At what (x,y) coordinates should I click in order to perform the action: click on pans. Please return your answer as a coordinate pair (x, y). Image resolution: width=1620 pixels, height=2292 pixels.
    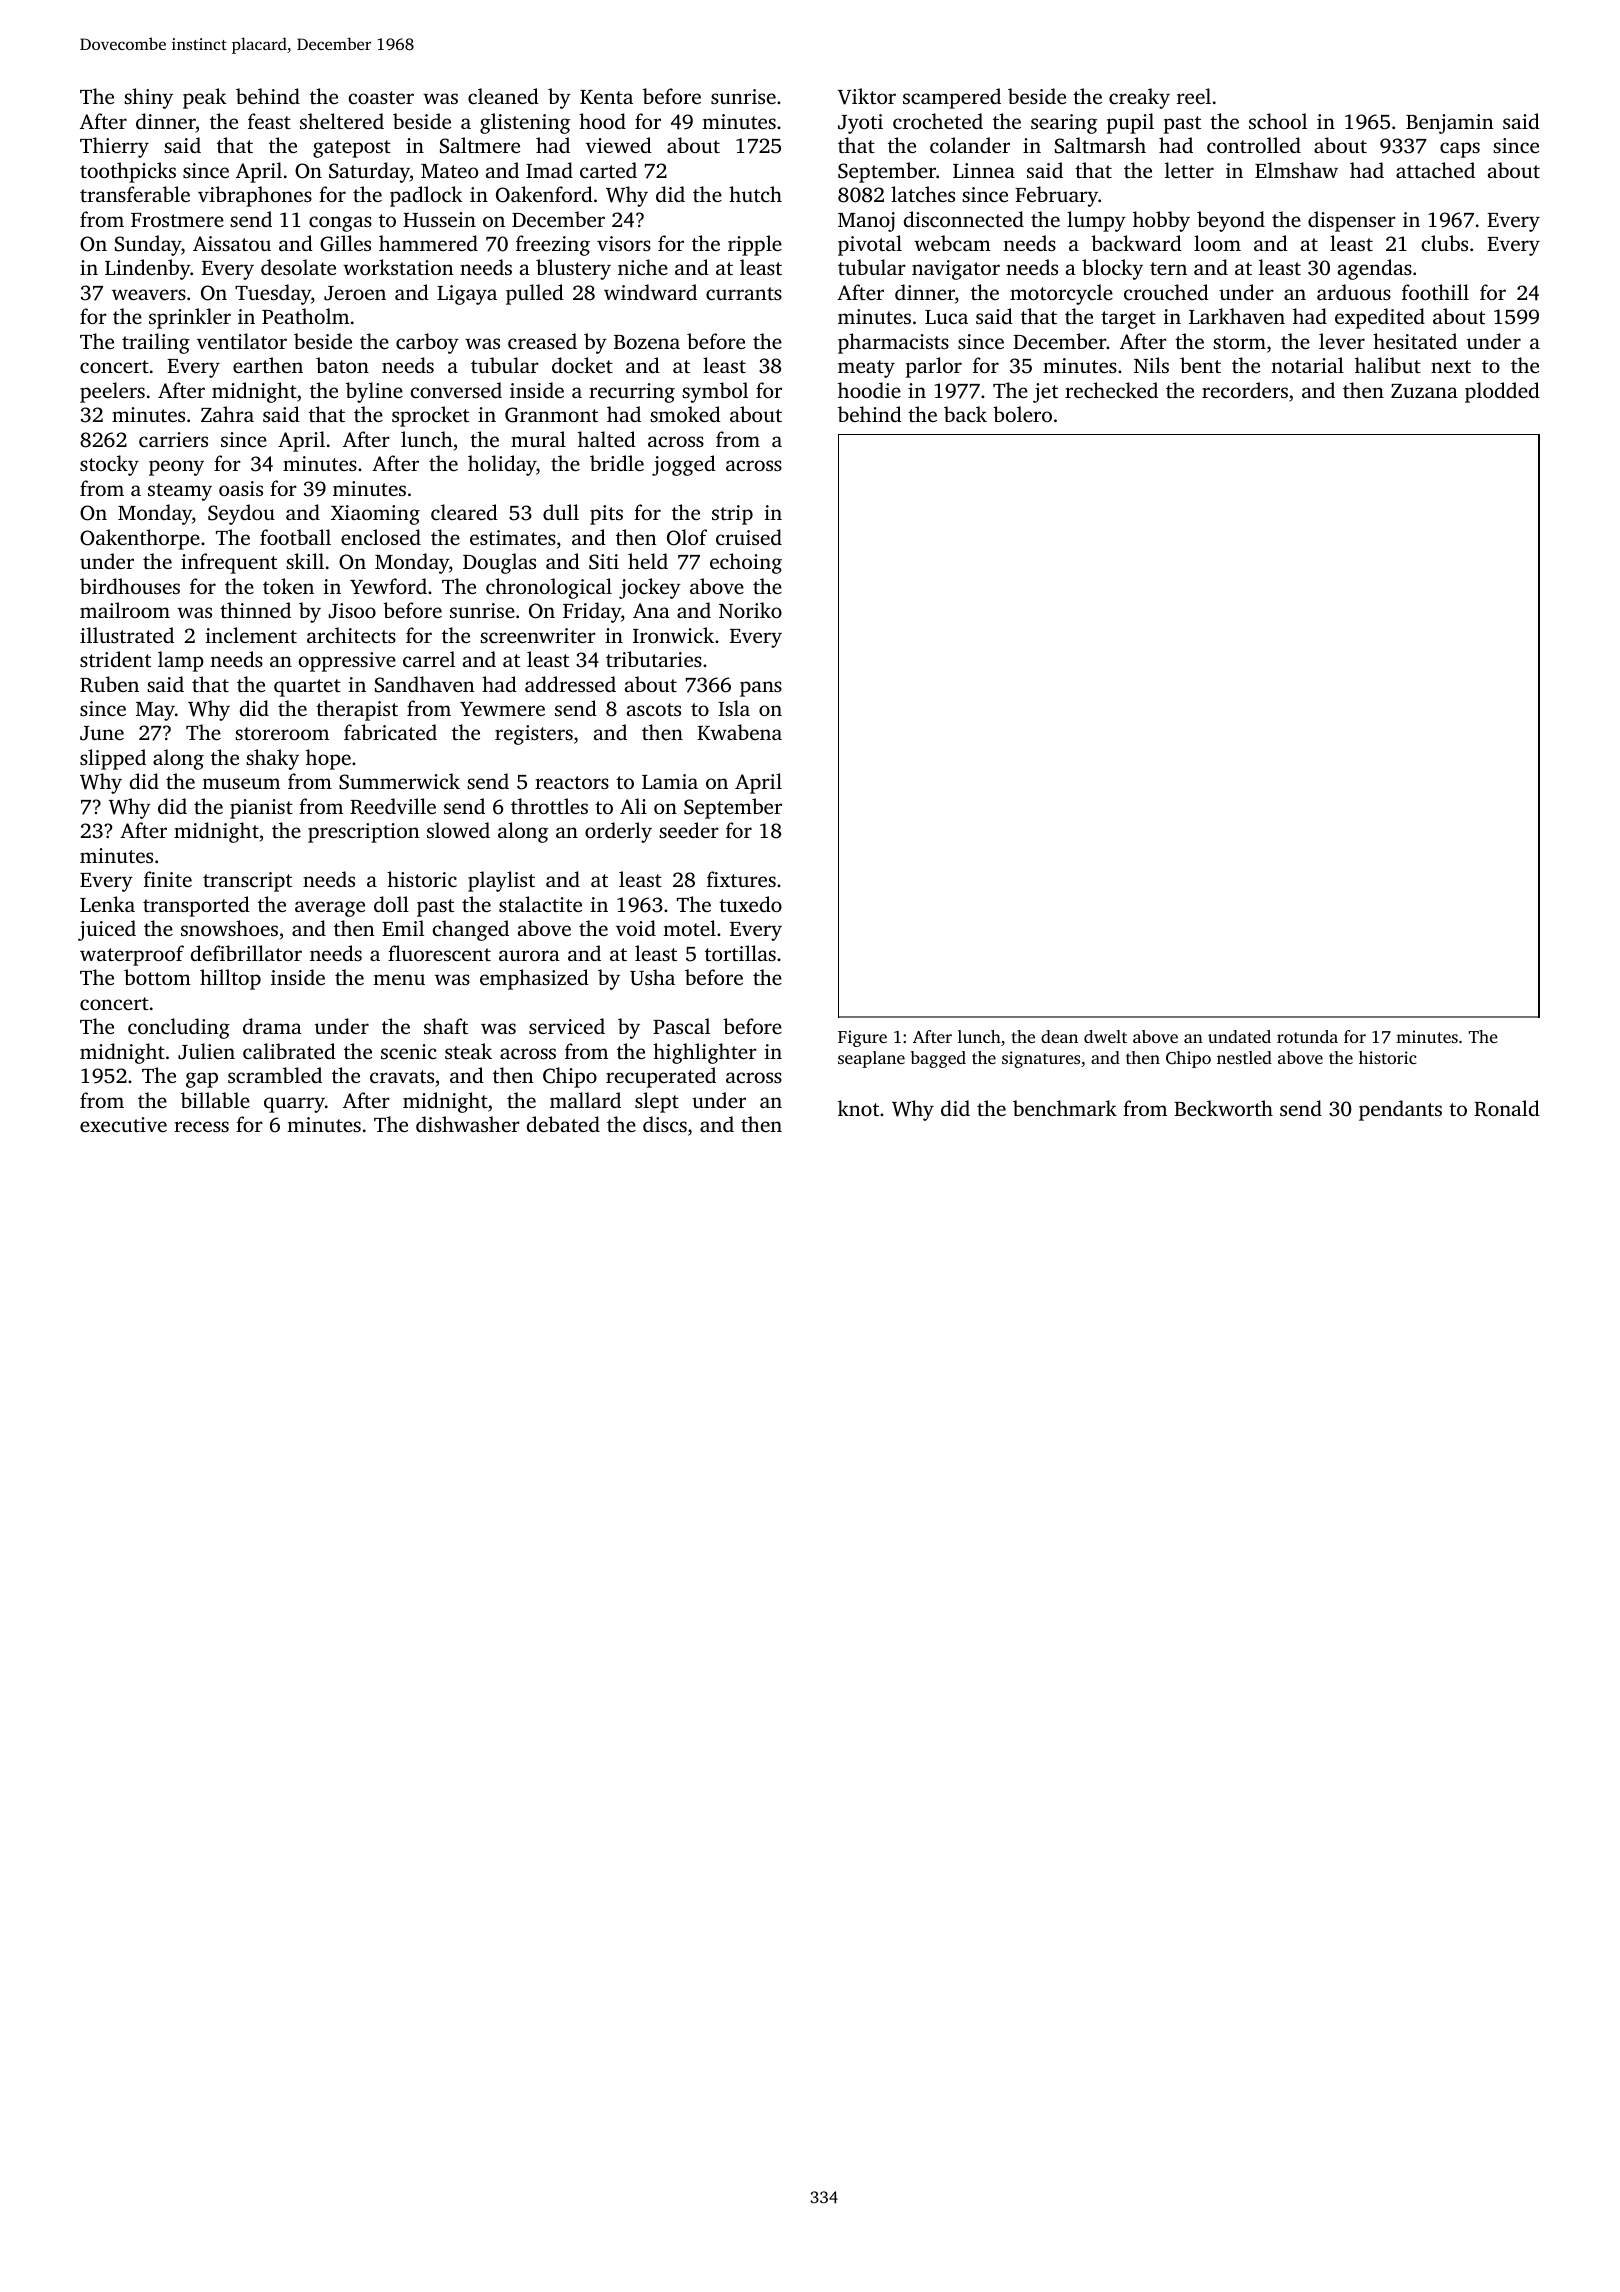
    Looking at the image, I should click on (761, 689).
